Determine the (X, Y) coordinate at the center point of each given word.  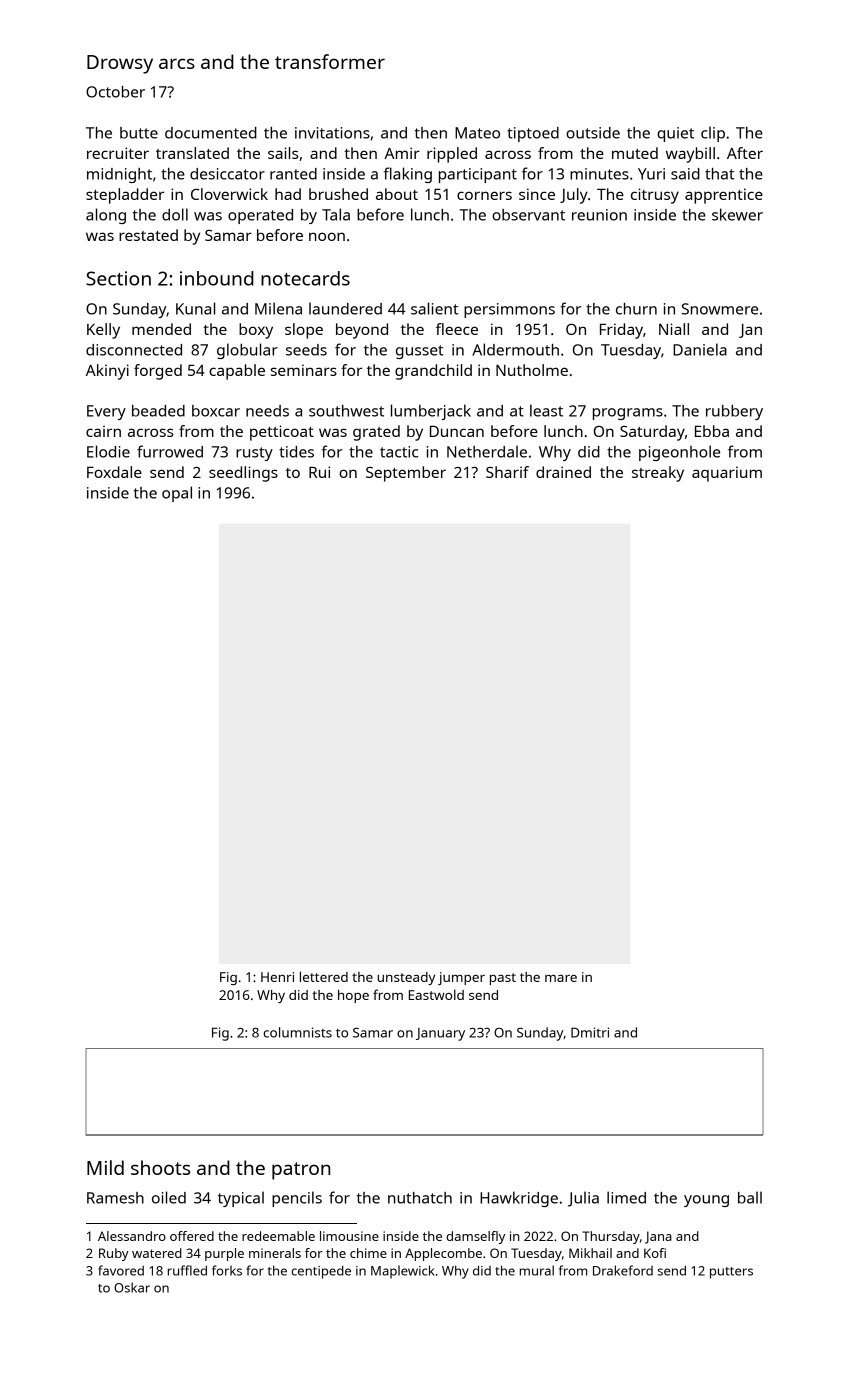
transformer (330, 61)
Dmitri (590, 1032)
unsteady (406, 978)
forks (227, 1270)
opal (177, 494)
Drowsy (120, 64)
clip (713, 134)
